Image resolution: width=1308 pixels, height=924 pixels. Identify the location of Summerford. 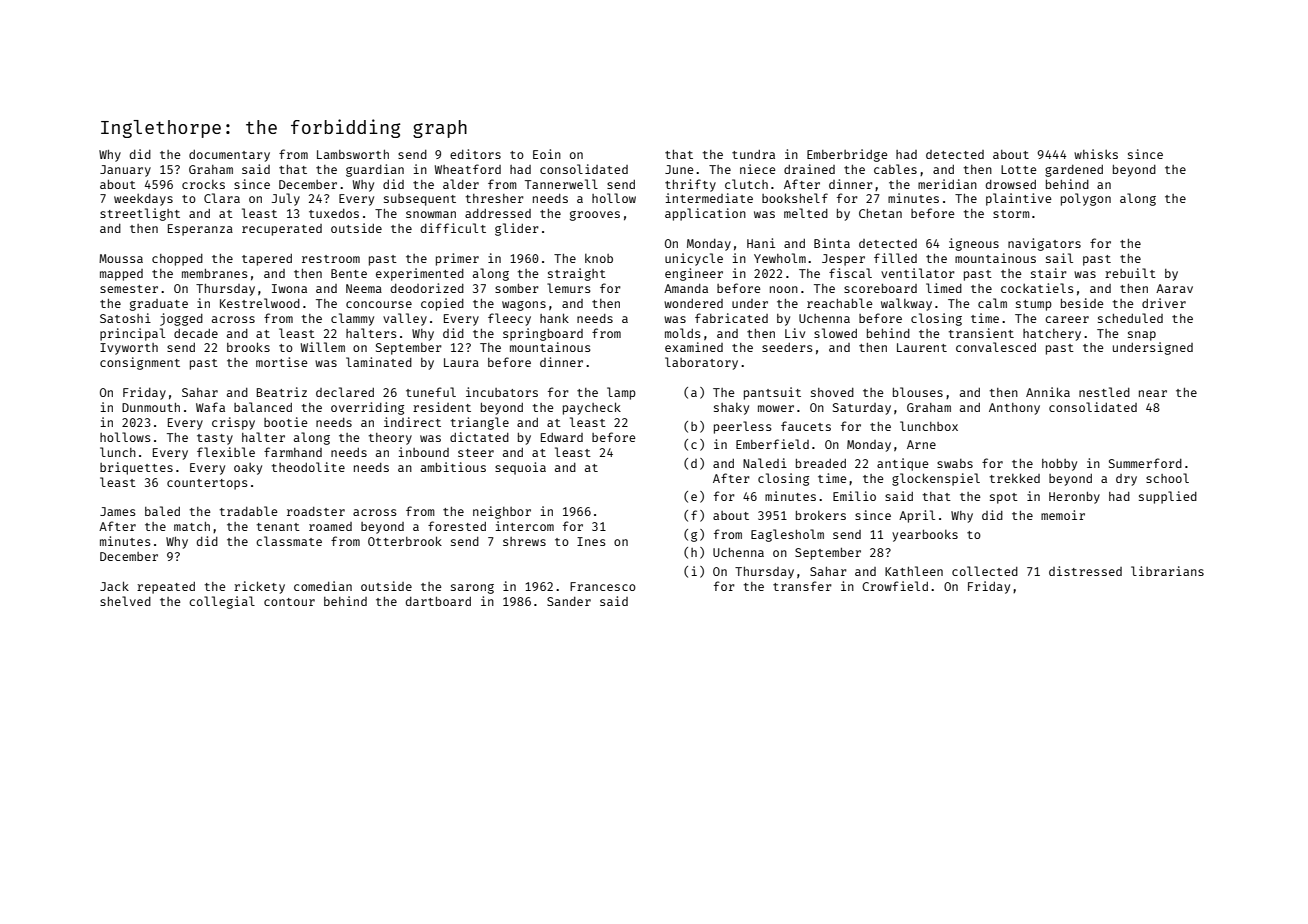
(1145, 463).
